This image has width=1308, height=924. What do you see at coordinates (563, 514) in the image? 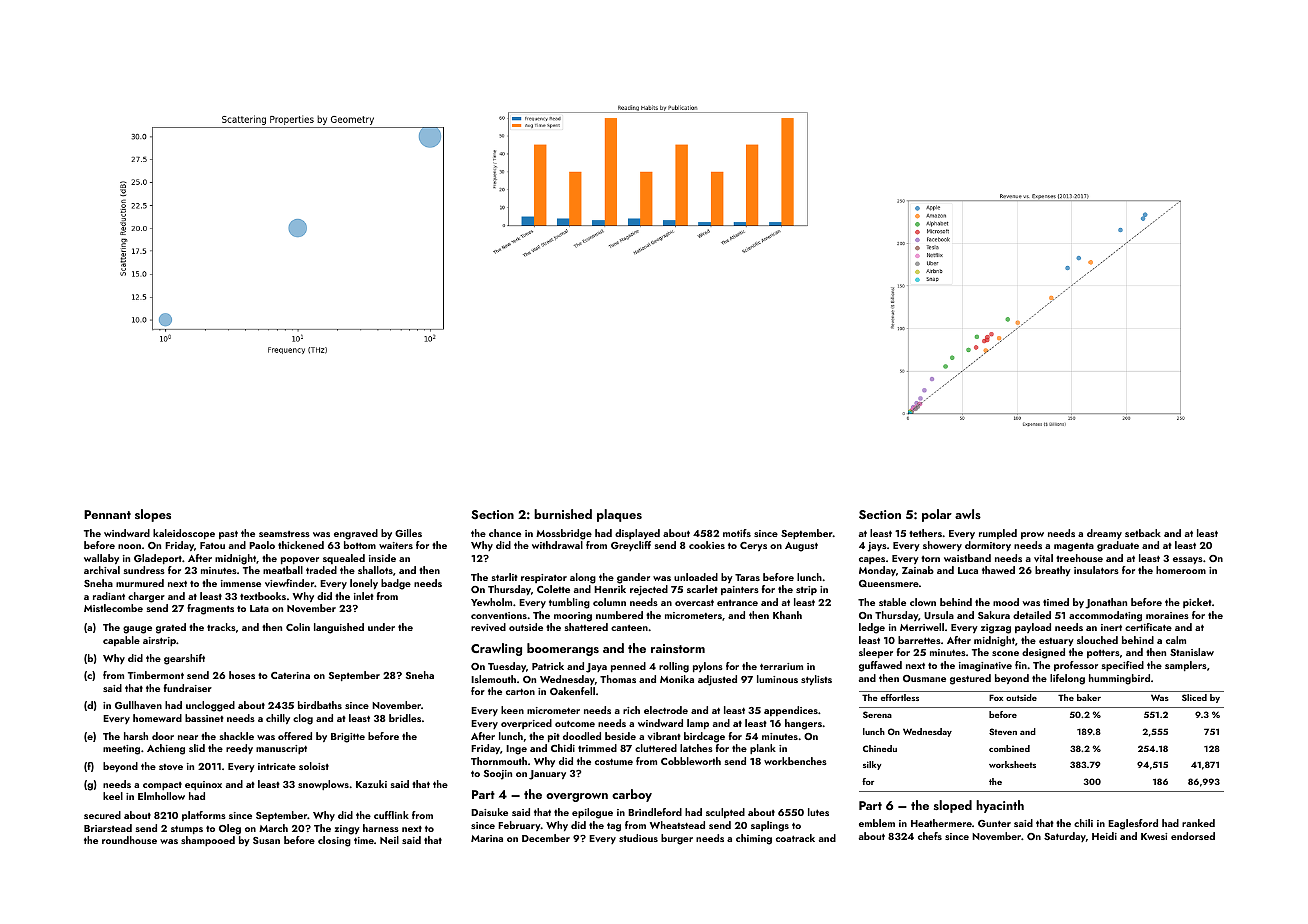
I see `burnished` at bounding box center [563, 514].
